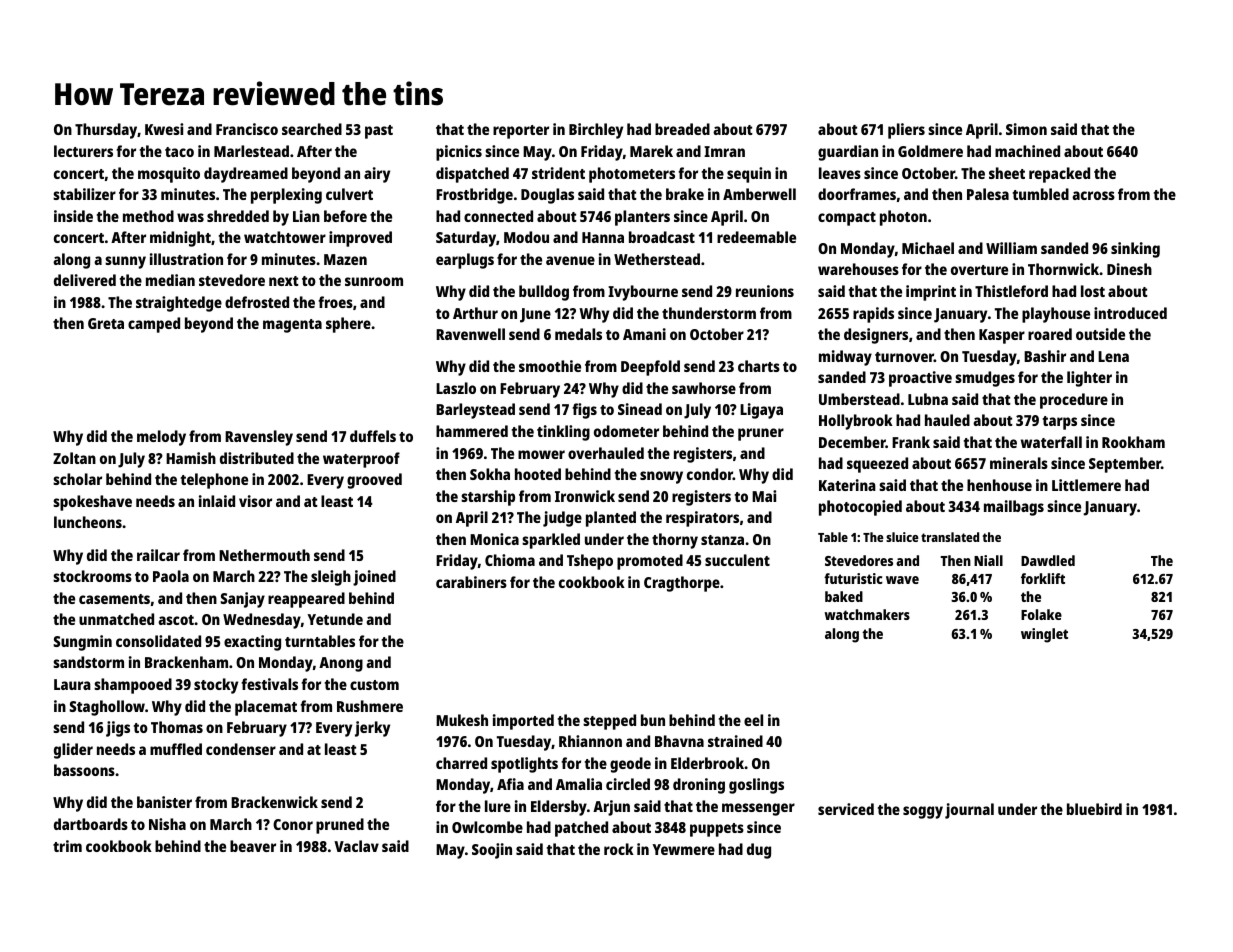 This screenshot has width=1233, height=952. Describe the element at coordinates (83, 151) in the screenshot. I see `lecturers` at that location.
